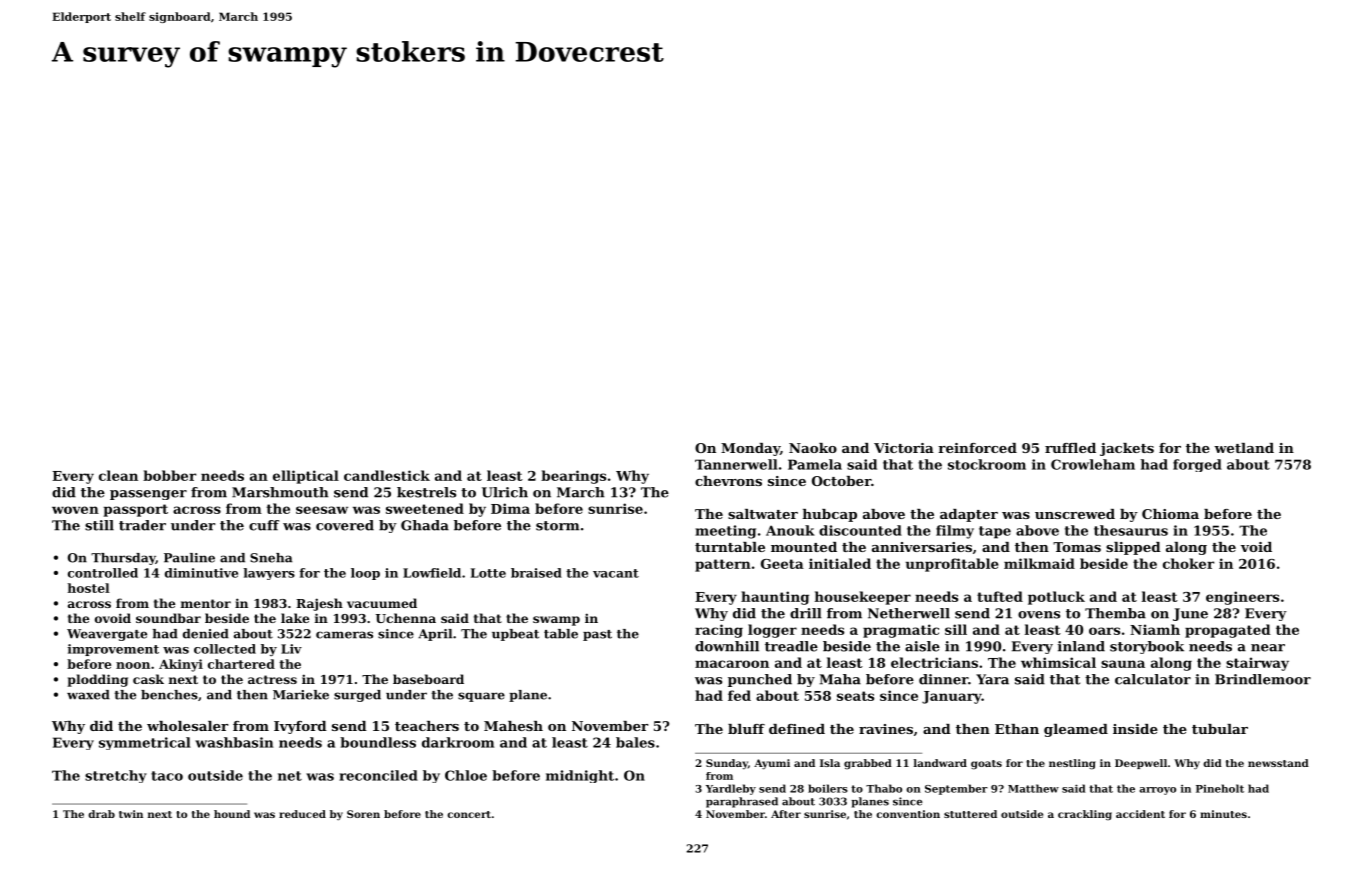 This image has width=1372, height=887. I want to click on paraphrased, so click(742, 802).
